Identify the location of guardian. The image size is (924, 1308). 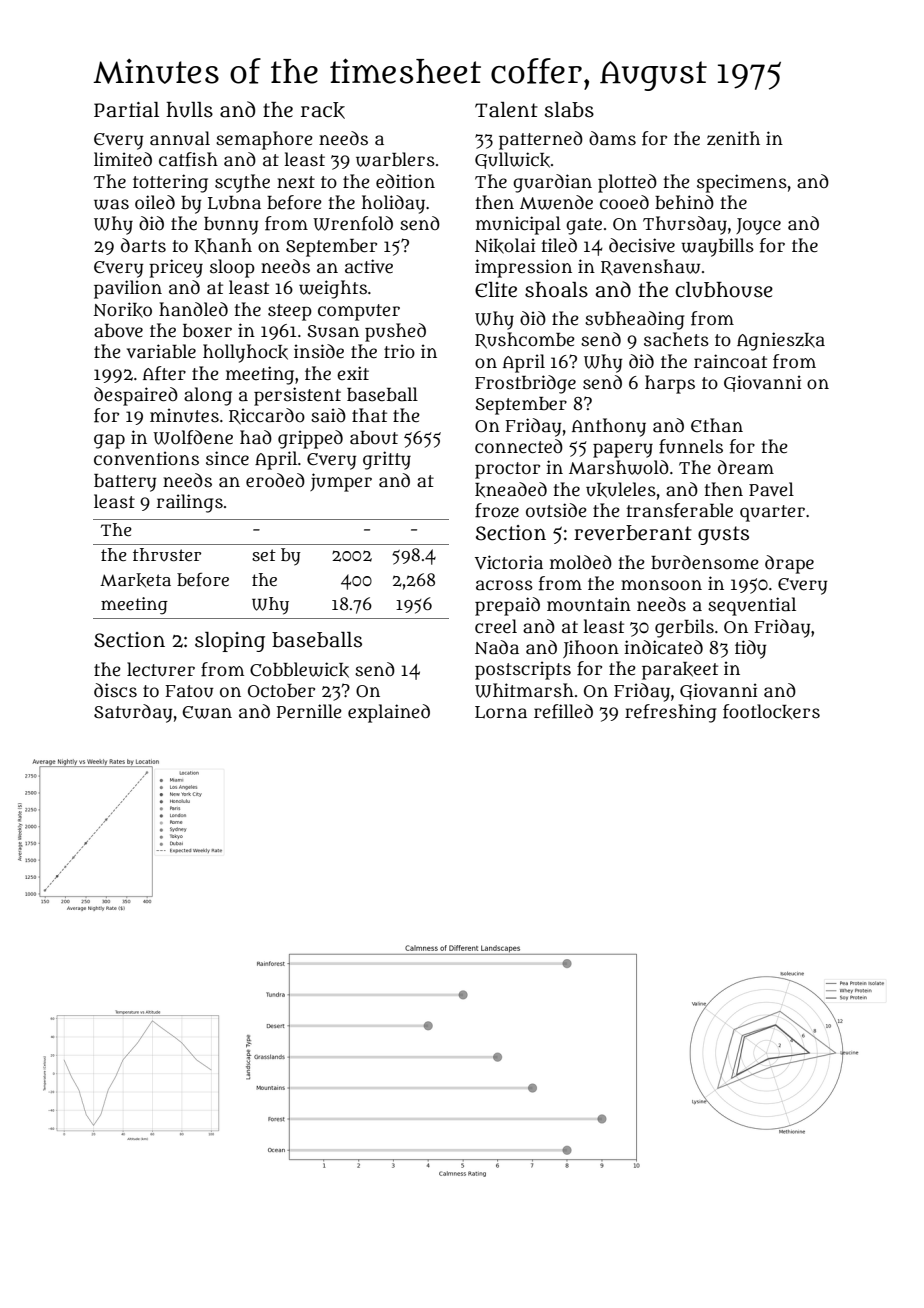
(552, 183).
